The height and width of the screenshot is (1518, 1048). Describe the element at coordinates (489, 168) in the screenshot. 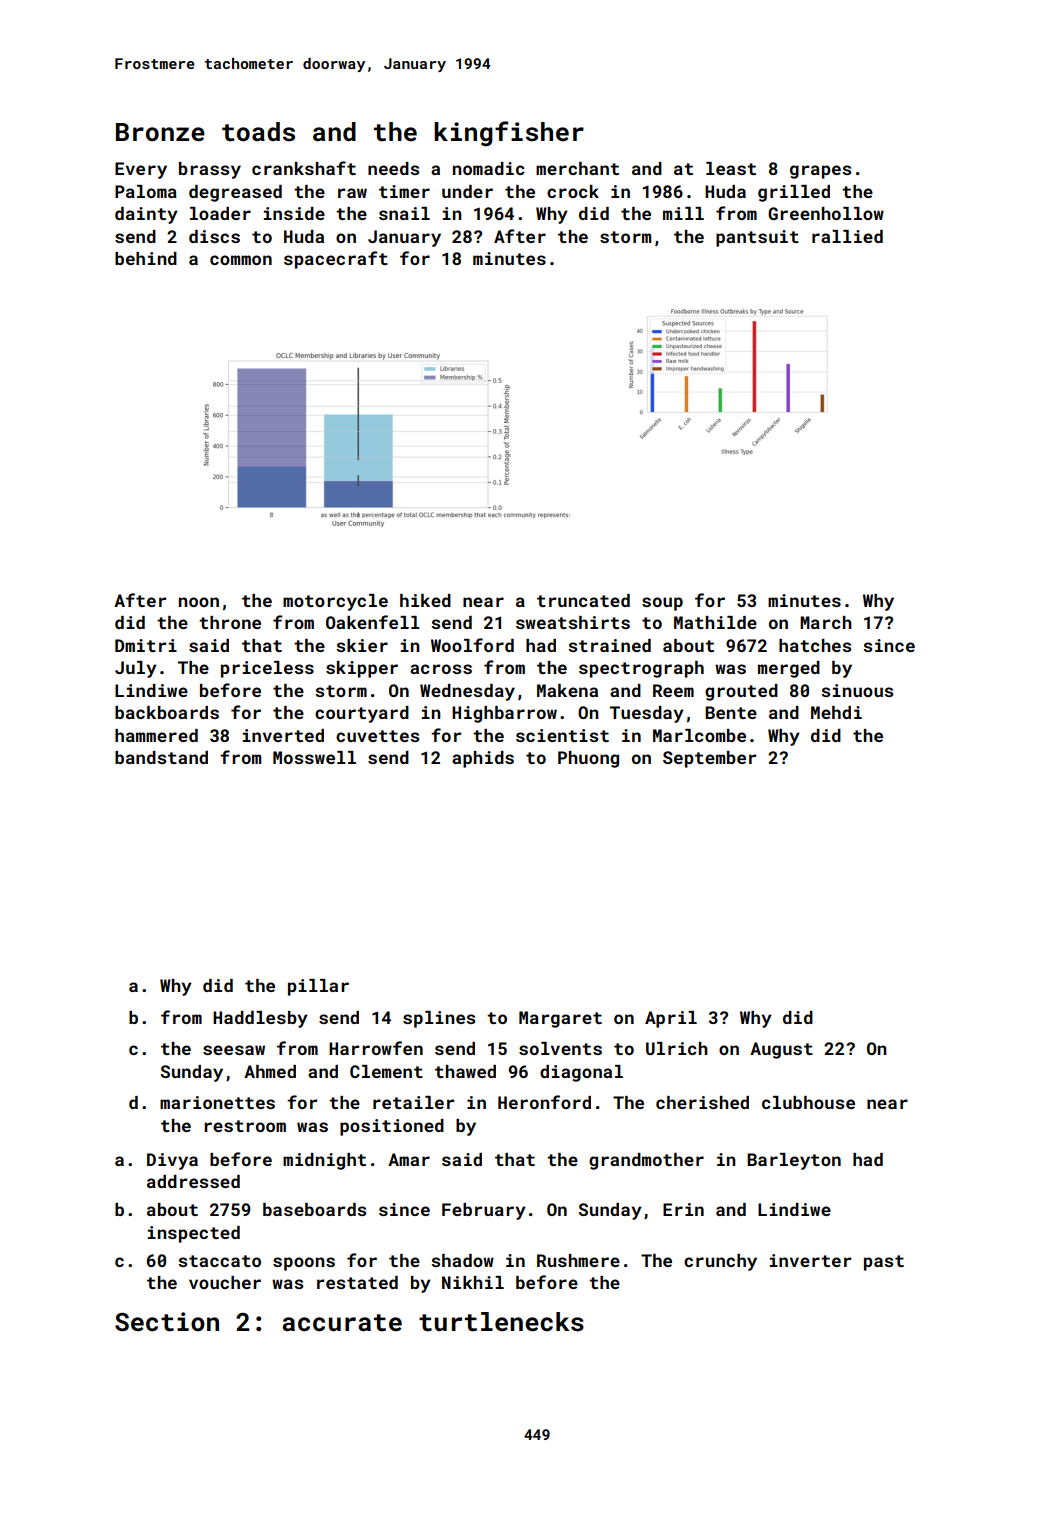

I see `nomadic` at that location.
